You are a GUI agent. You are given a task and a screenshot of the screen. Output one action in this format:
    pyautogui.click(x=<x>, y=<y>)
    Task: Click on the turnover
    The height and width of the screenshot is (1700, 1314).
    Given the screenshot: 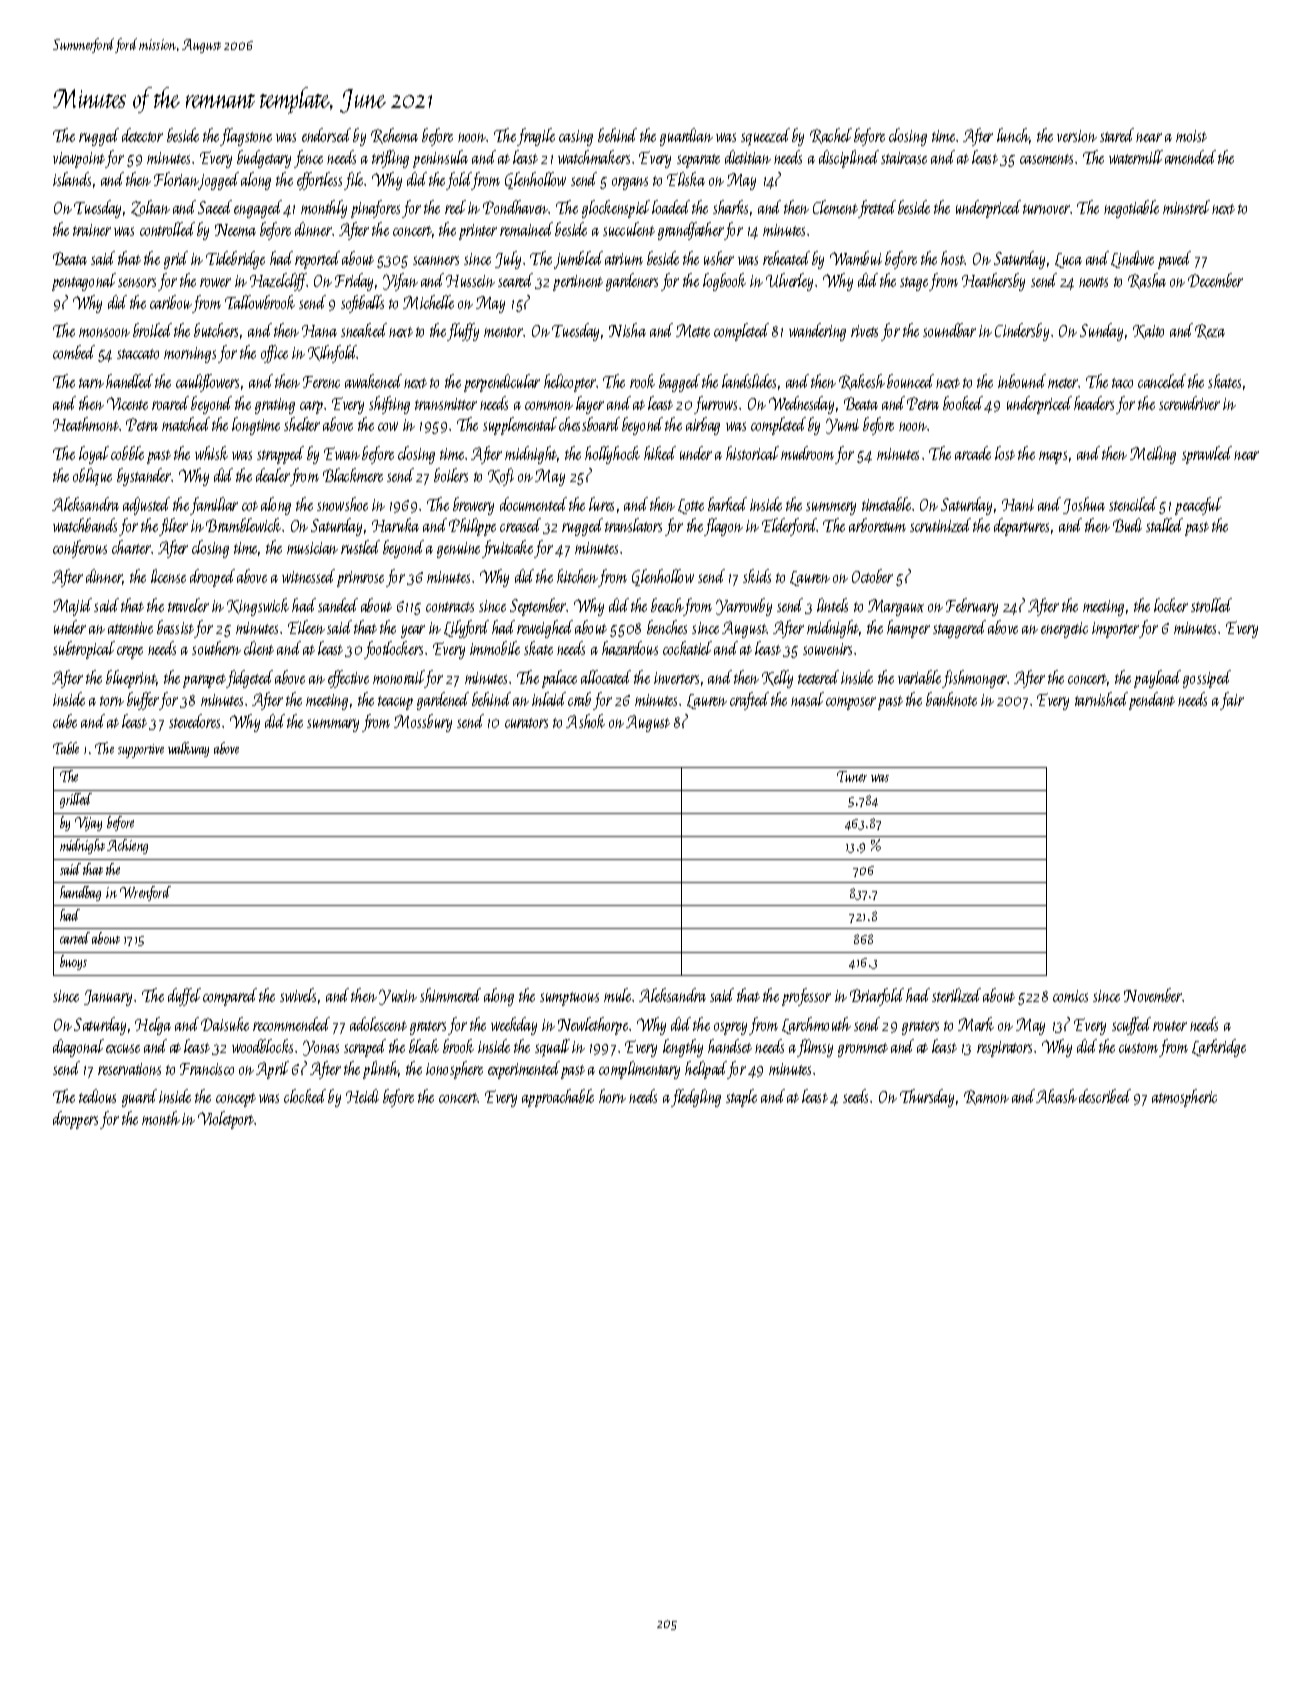 What is the action you would take?
    pyautogui.click(x=1046, y=209)
